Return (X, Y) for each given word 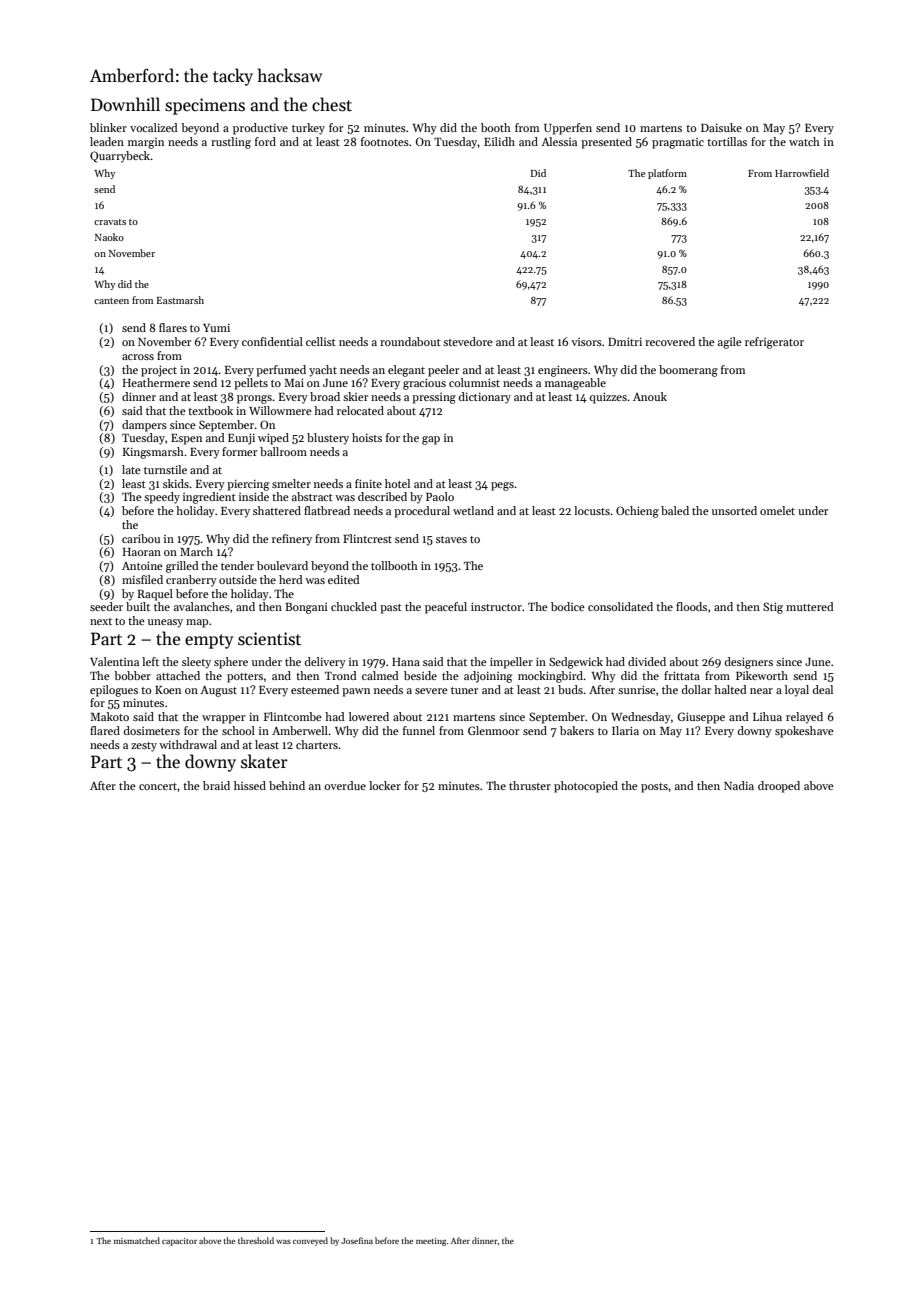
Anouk (650, 396)
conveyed (310, 1241)
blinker (108, 127)
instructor (496, 606)
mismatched (137, 1240)
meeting (431, 1242)
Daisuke (721, 127)
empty (209, 641)
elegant (406, 371)
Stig (773, 608)
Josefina (357, 1240)
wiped (273, 439)
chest (332, 104)
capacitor (179, 1242)
